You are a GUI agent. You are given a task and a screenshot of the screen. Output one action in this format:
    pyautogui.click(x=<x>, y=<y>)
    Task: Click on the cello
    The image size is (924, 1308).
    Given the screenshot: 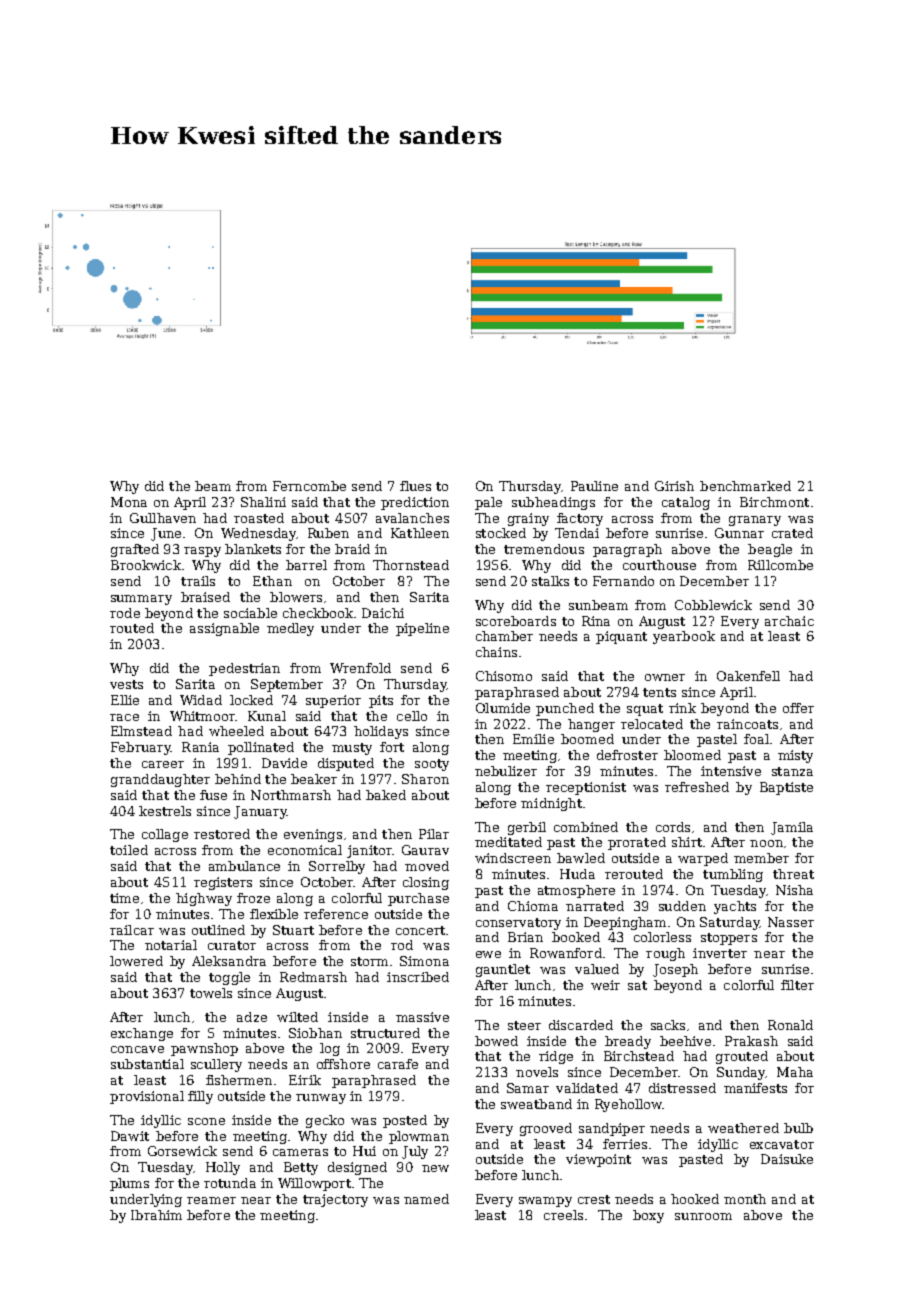 What is the action you would take?
    pyautogui.click(x=412, y=716)
